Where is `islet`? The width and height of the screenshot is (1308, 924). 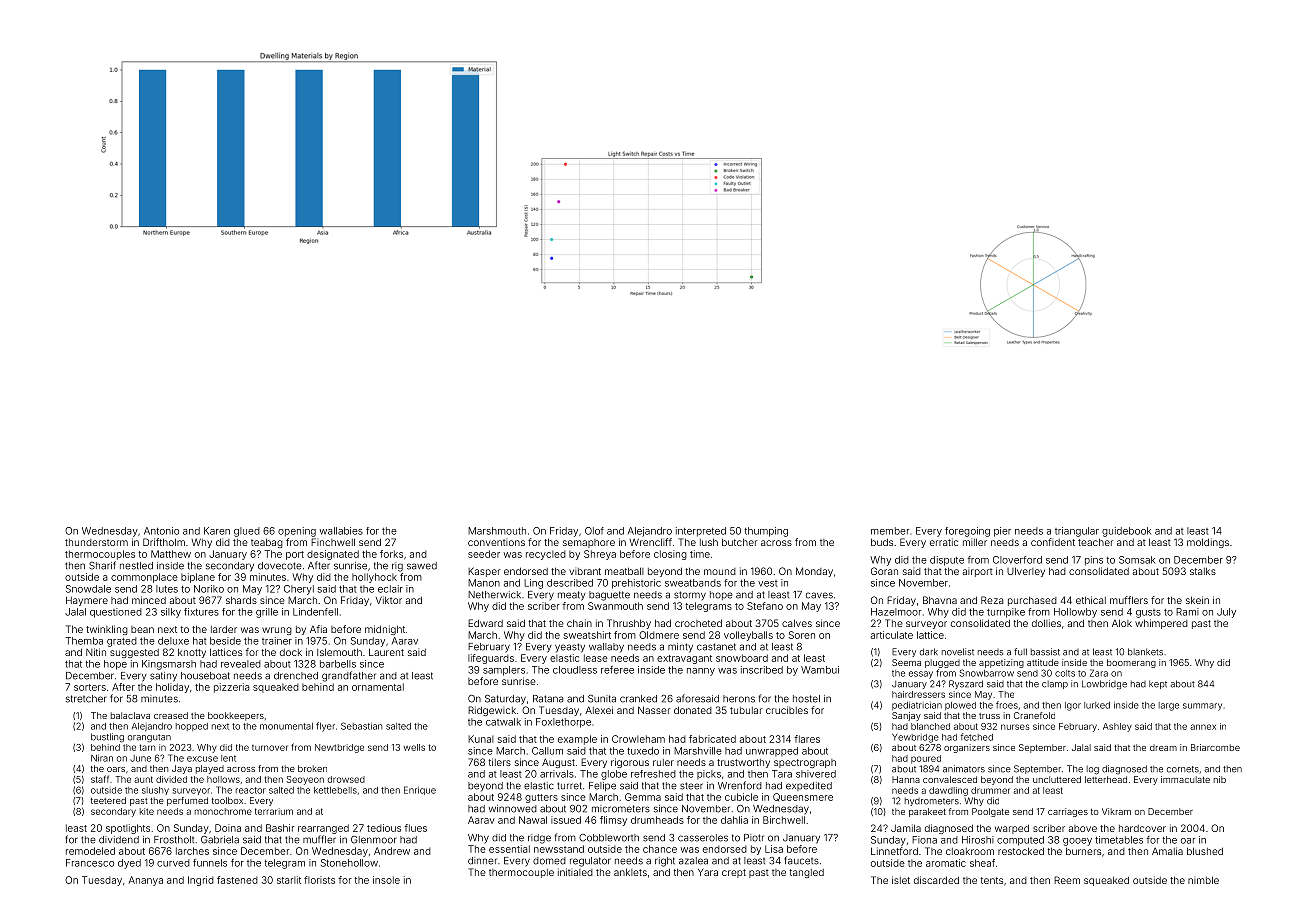
islet is located at coordinates (901, 880).
